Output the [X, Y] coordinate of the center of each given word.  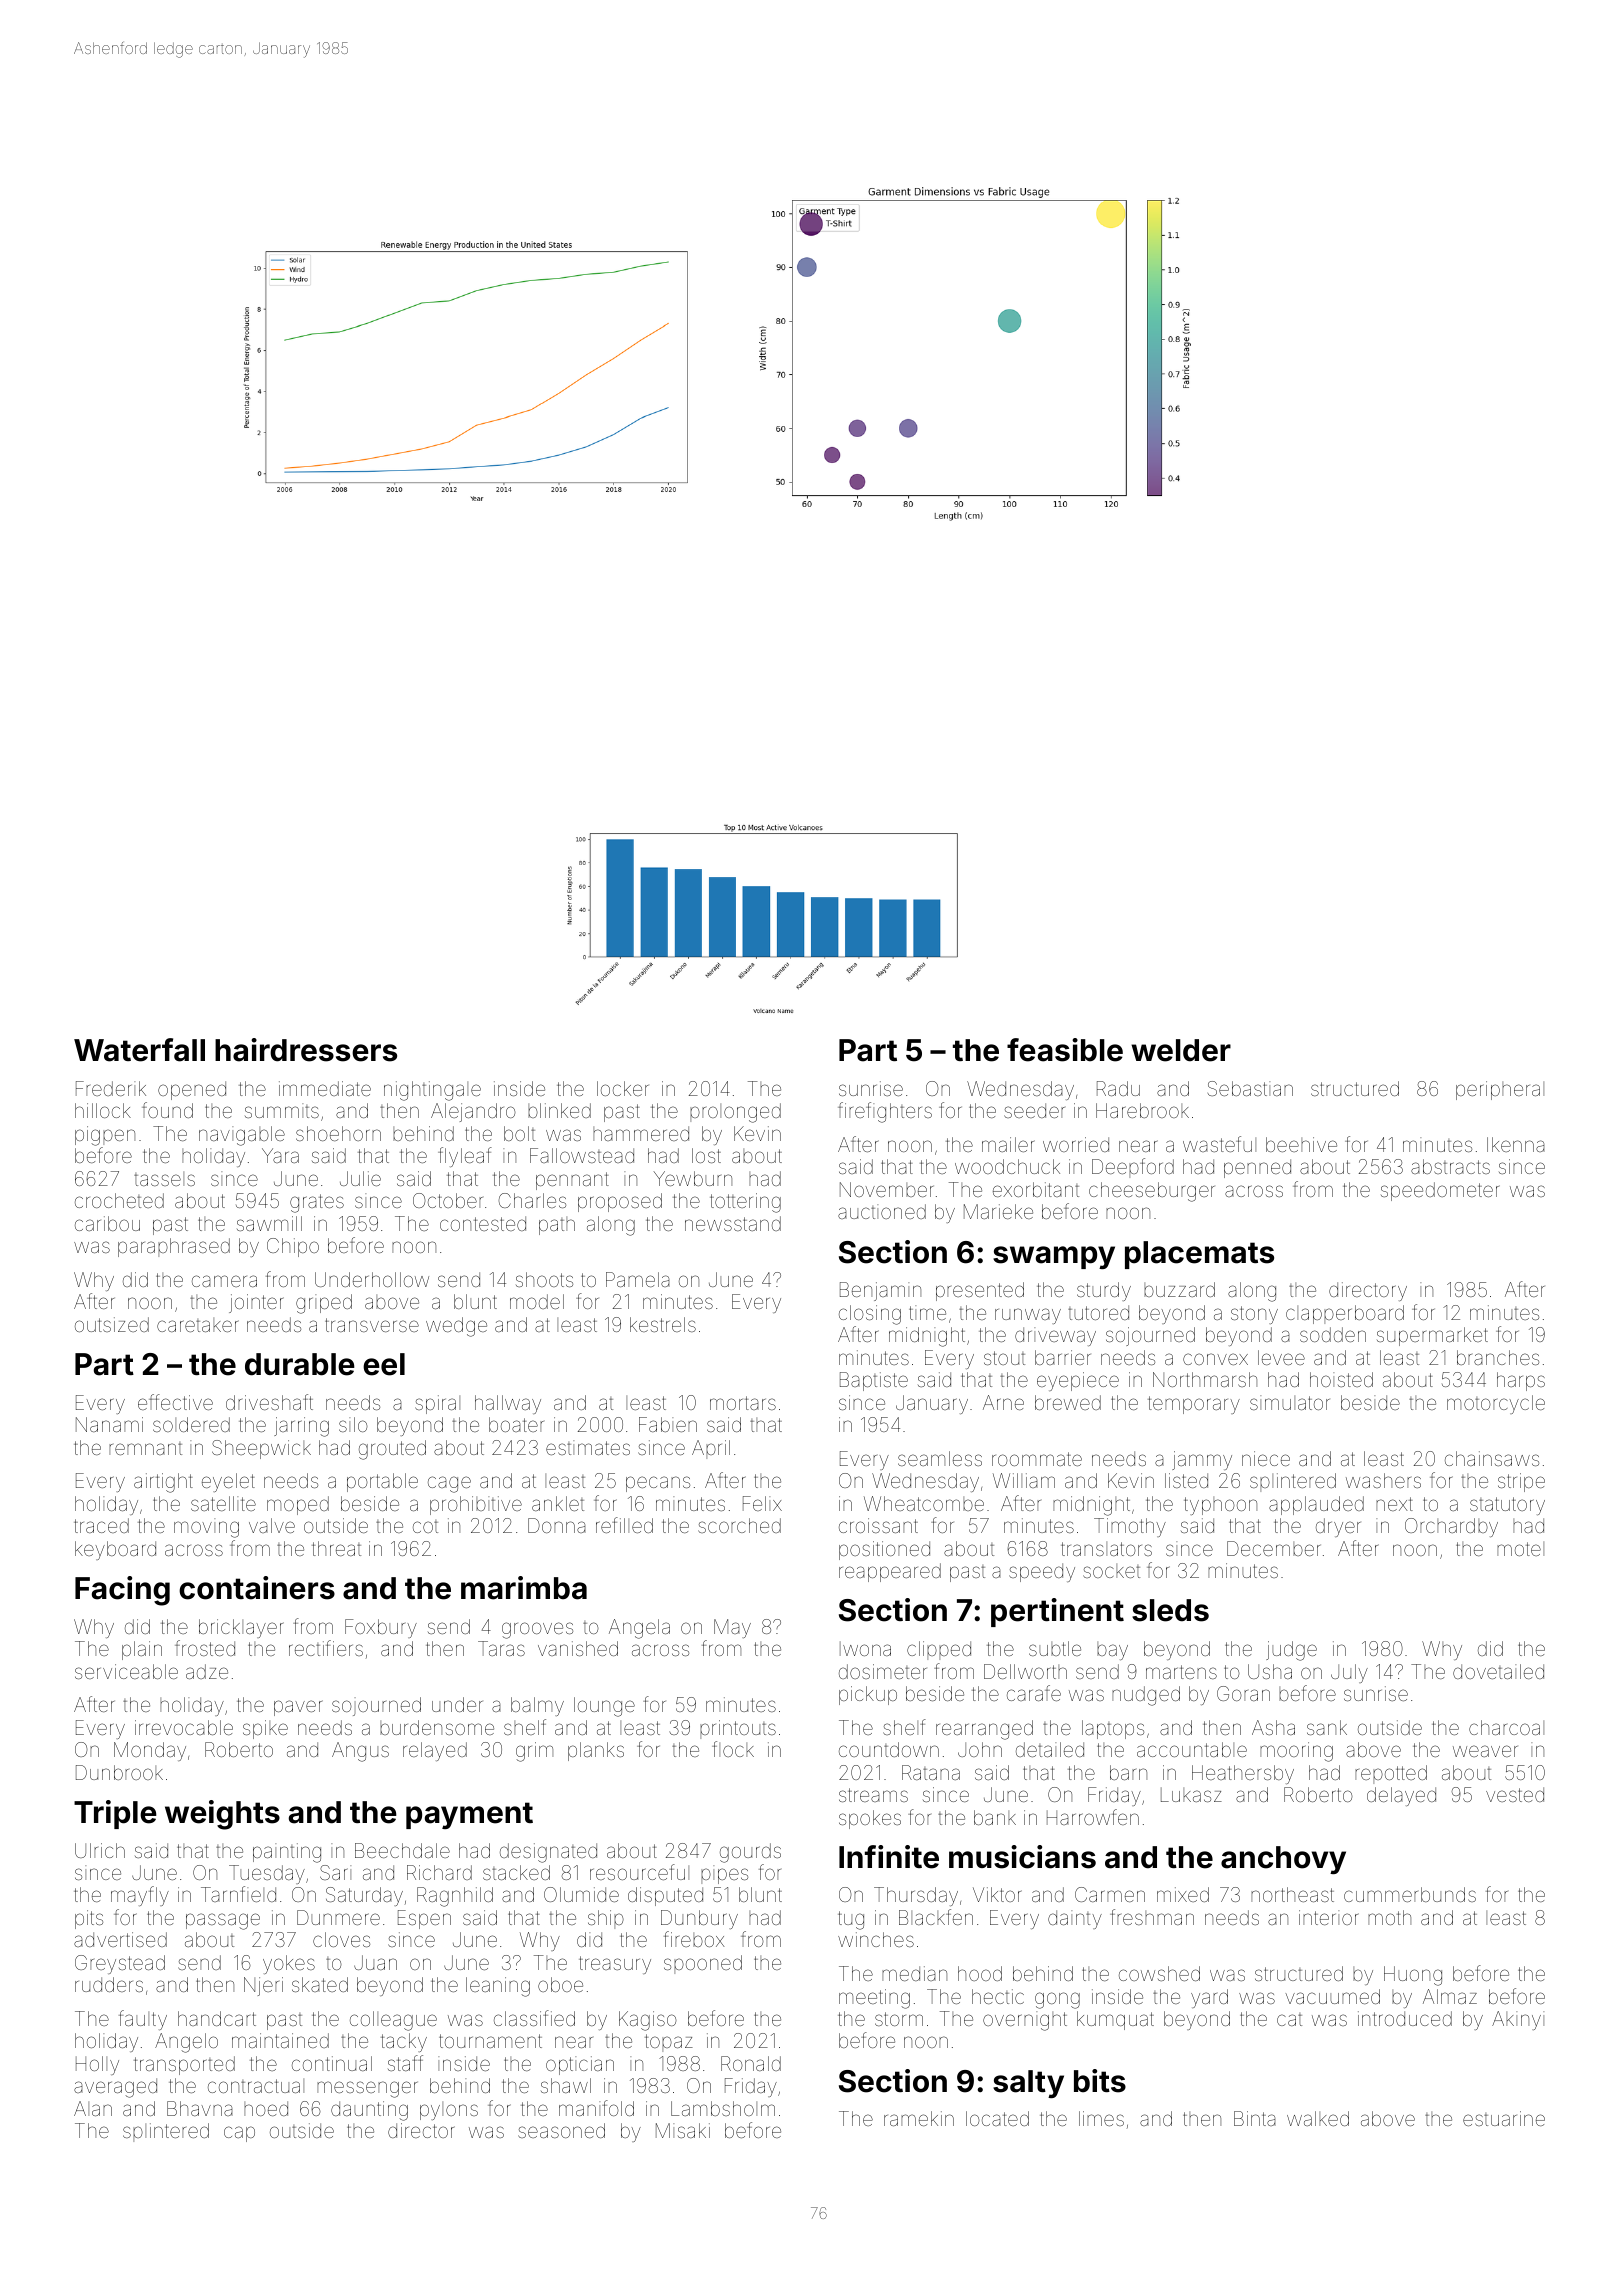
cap [239, 2134]
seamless [940, 1458]
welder [1181, 1050]
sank [1327, 1727]
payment [469, 1815]
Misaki [683, 2130]
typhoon [1220, 1506]
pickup [868, 1695]
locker [623, 1088]
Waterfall [139, 1050]
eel [384, 1364]
